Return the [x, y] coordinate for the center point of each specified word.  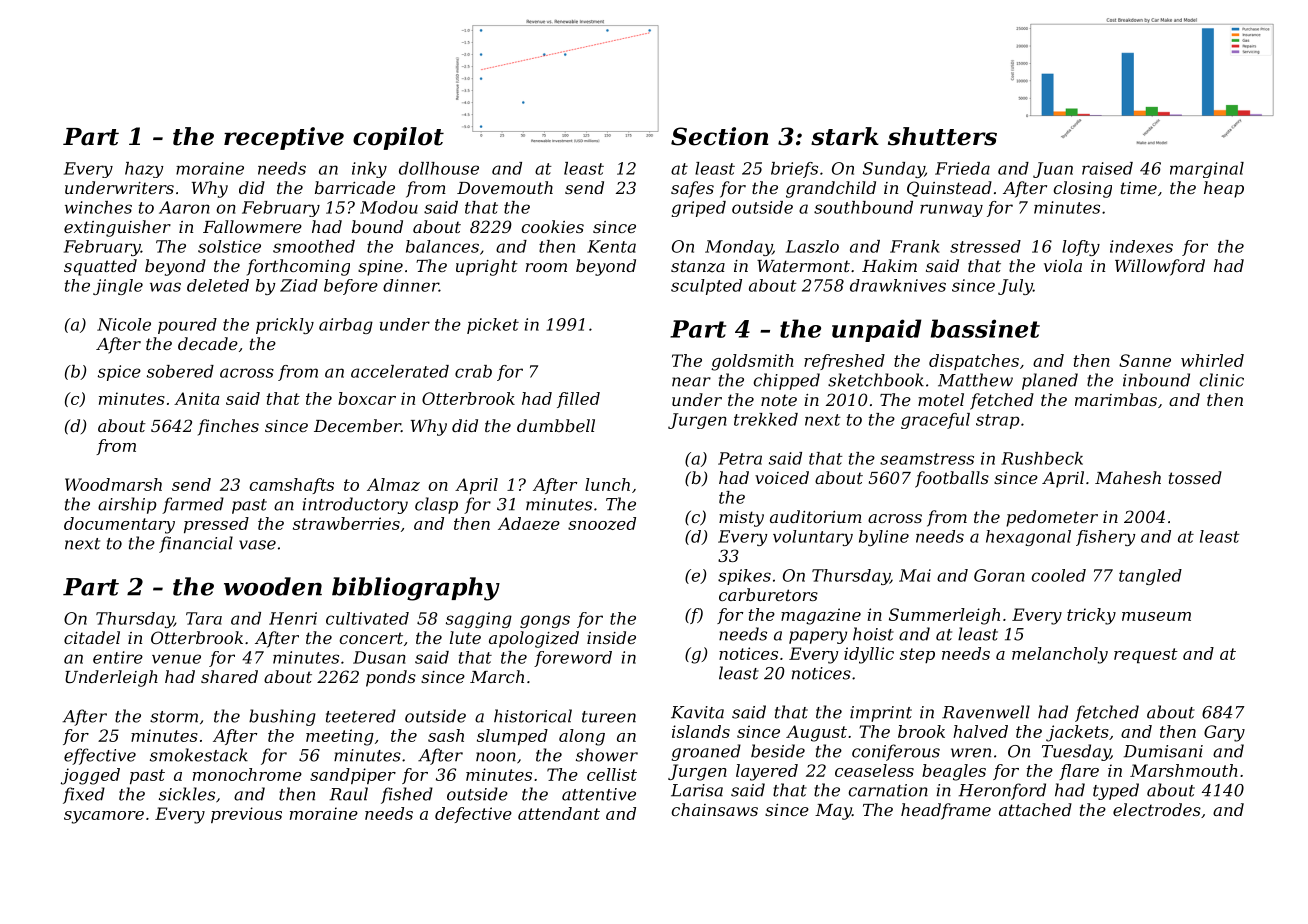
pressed [216, 525]
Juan [1053, 170]
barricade [355, 187]
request [1146, 655]
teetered [361, 716]
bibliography [416, 589]
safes [692, 189]
